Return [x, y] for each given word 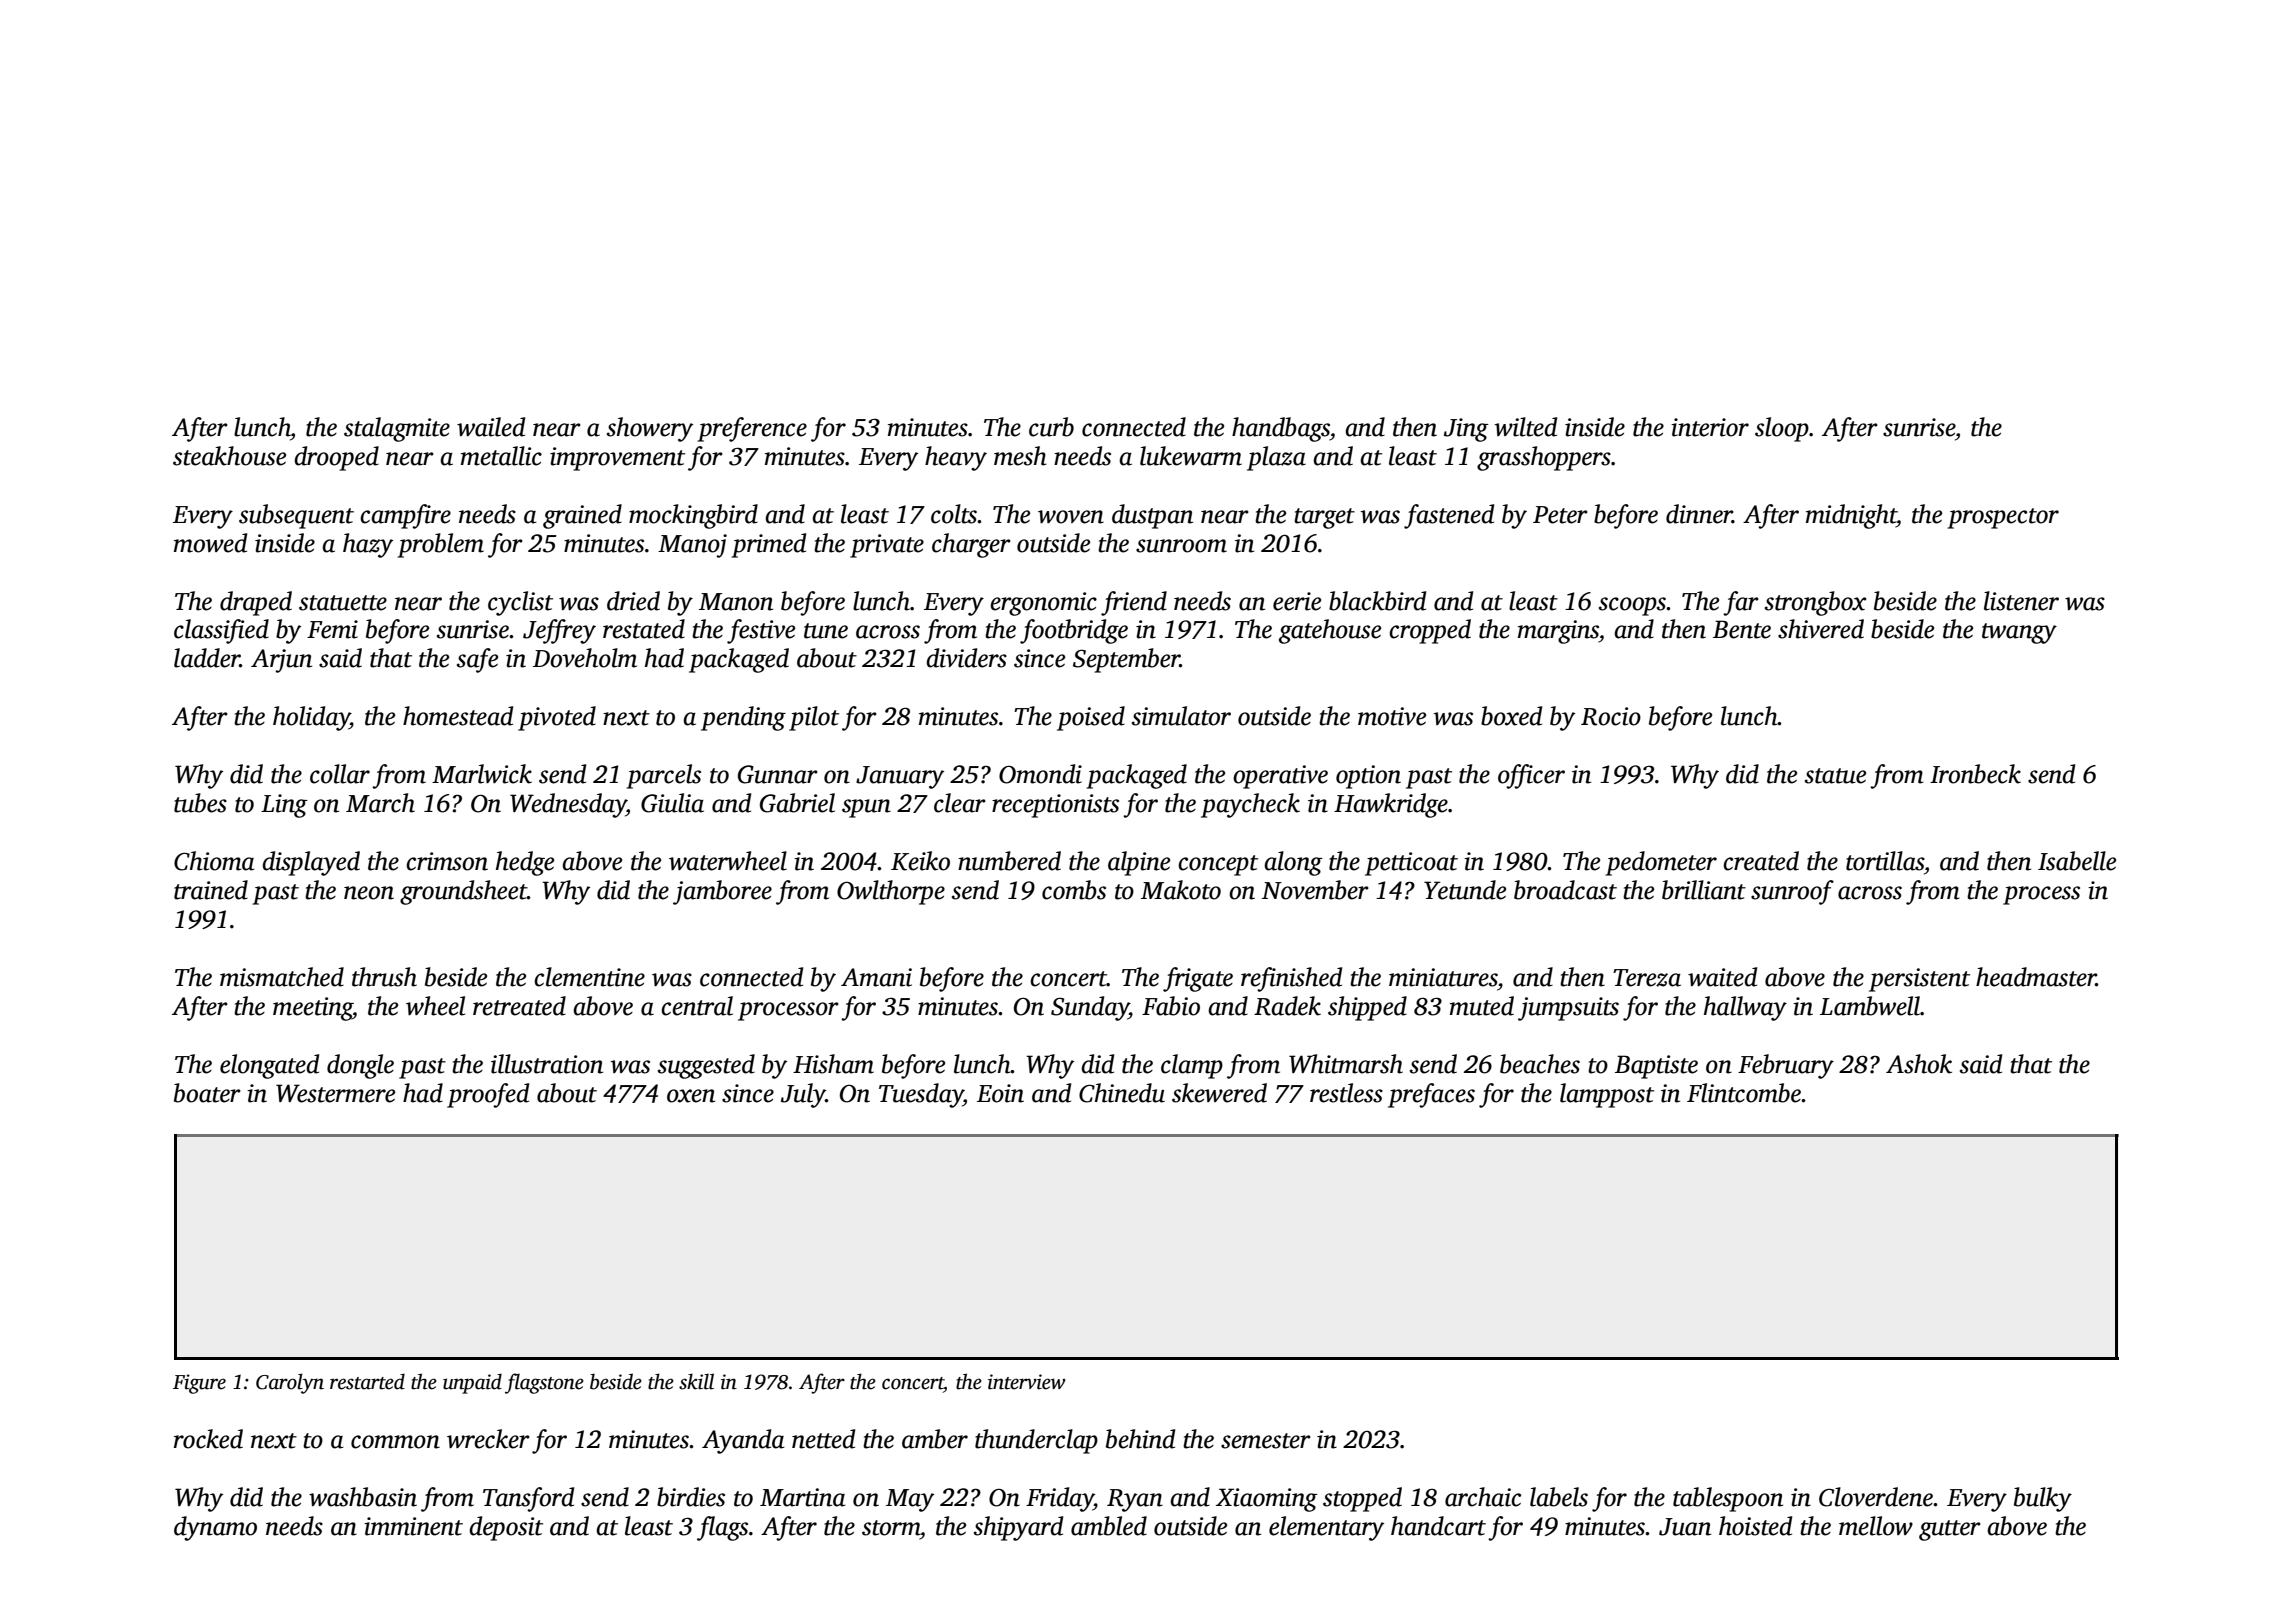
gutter [1950, 1530]
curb [1051, 427]
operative [1280, 777]
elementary [1326, 1528]
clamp [1192, 1066]
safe [477, 660]
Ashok [1919, 1064]
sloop [1782, 429]
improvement [617, 459]
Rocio [1611, 716]
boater [207, 1093]
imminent [413, 1526]
